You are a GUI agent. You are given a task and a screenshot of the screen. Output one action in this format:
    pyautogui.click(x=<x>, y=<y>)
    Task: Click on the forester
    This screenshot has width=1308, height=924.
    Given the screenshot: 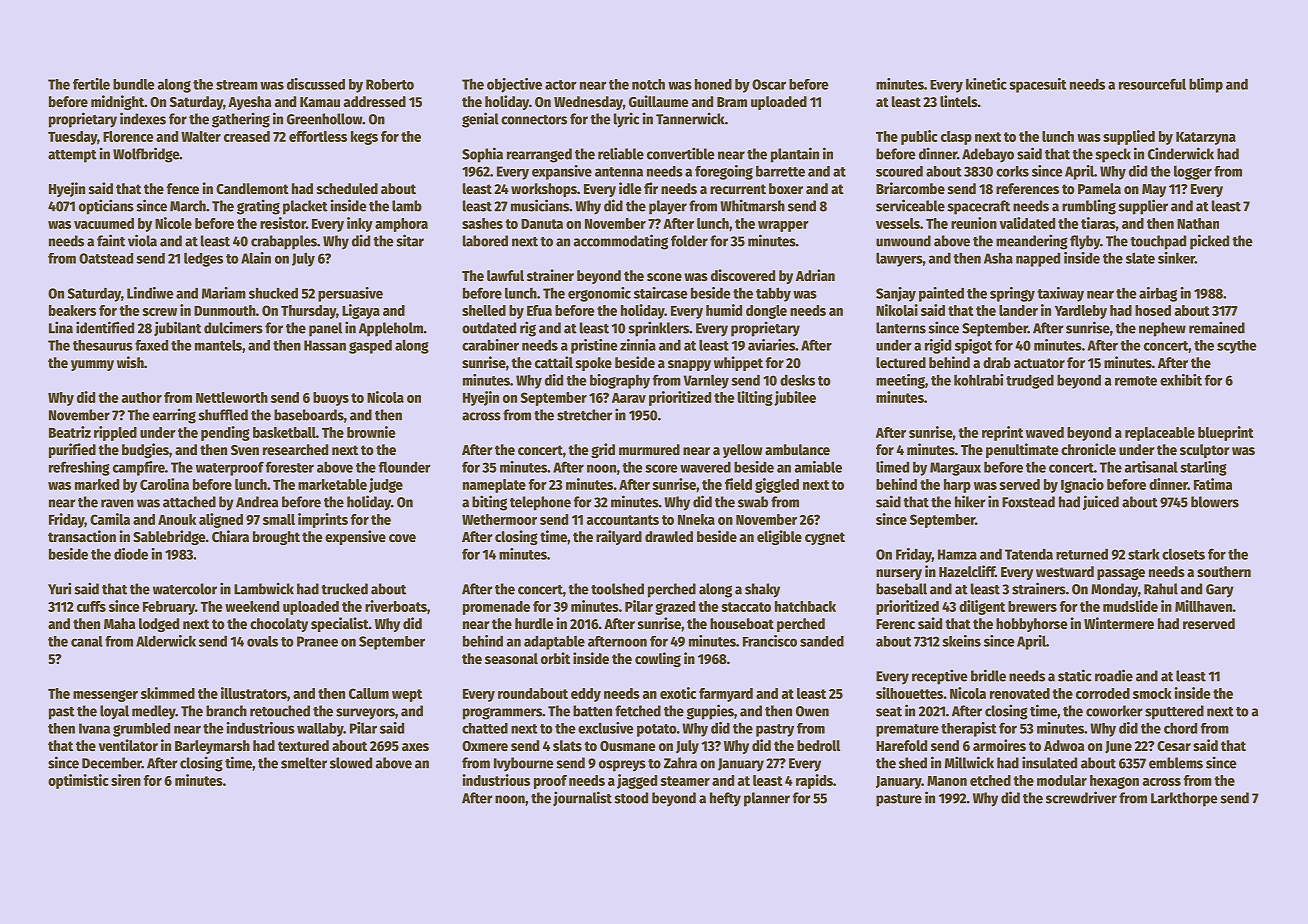 What is the action you would take?
    pyautogui.click(x=290, y=467)
